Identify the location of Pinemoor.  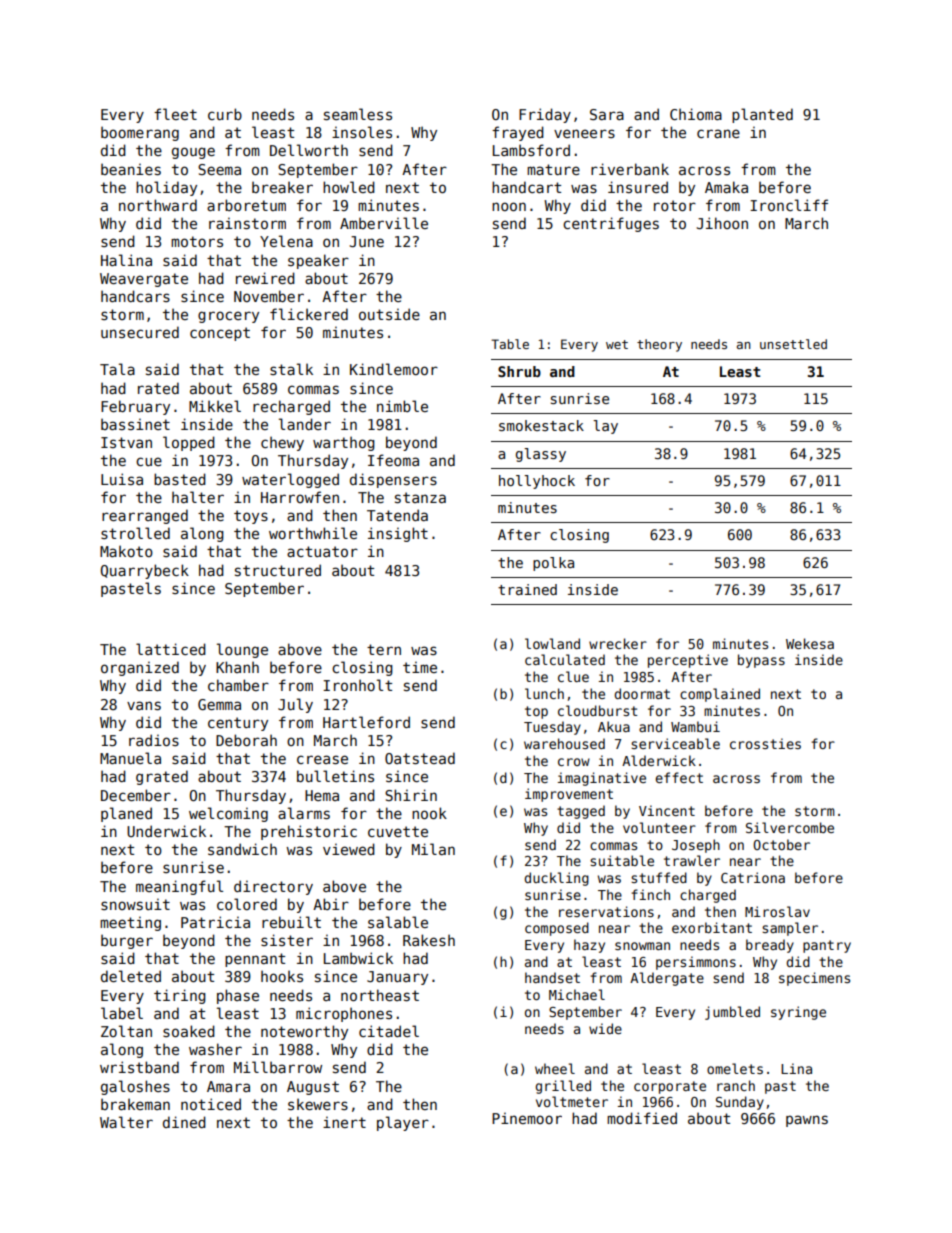
(527, 1118).
